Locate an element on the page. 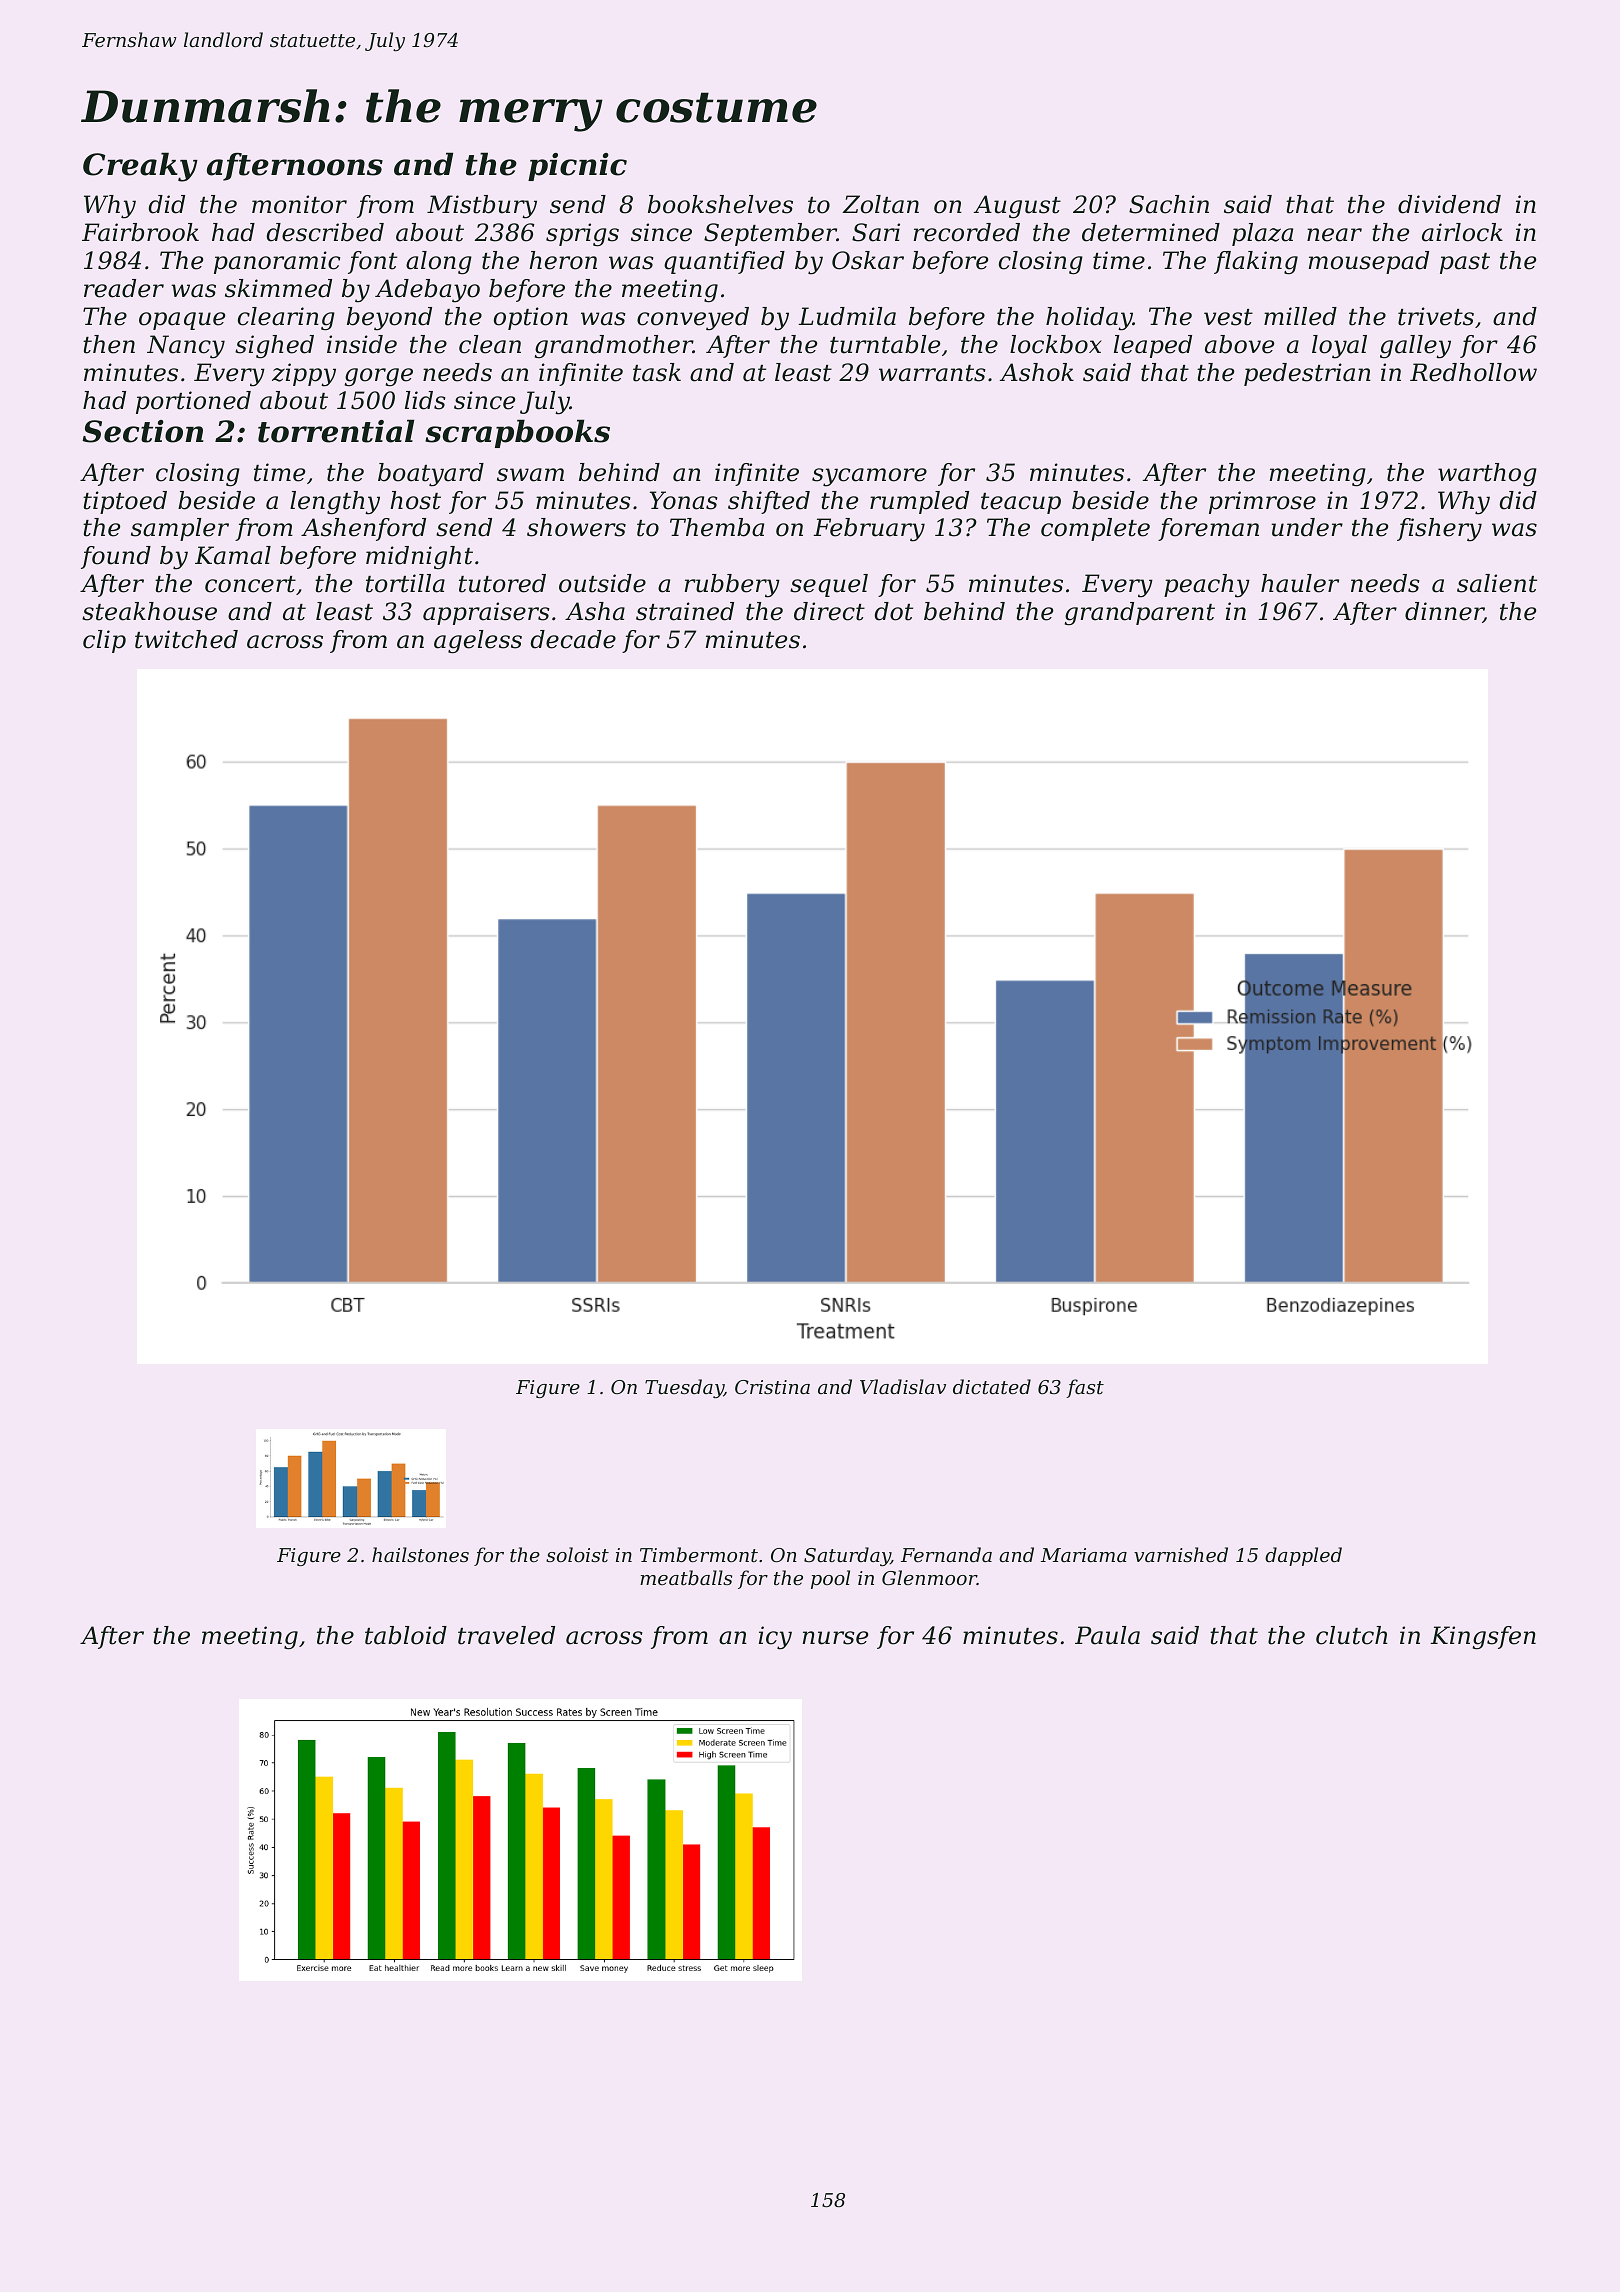 This document has height=2292, width=1620. found is located at coordinates (116, 557).
